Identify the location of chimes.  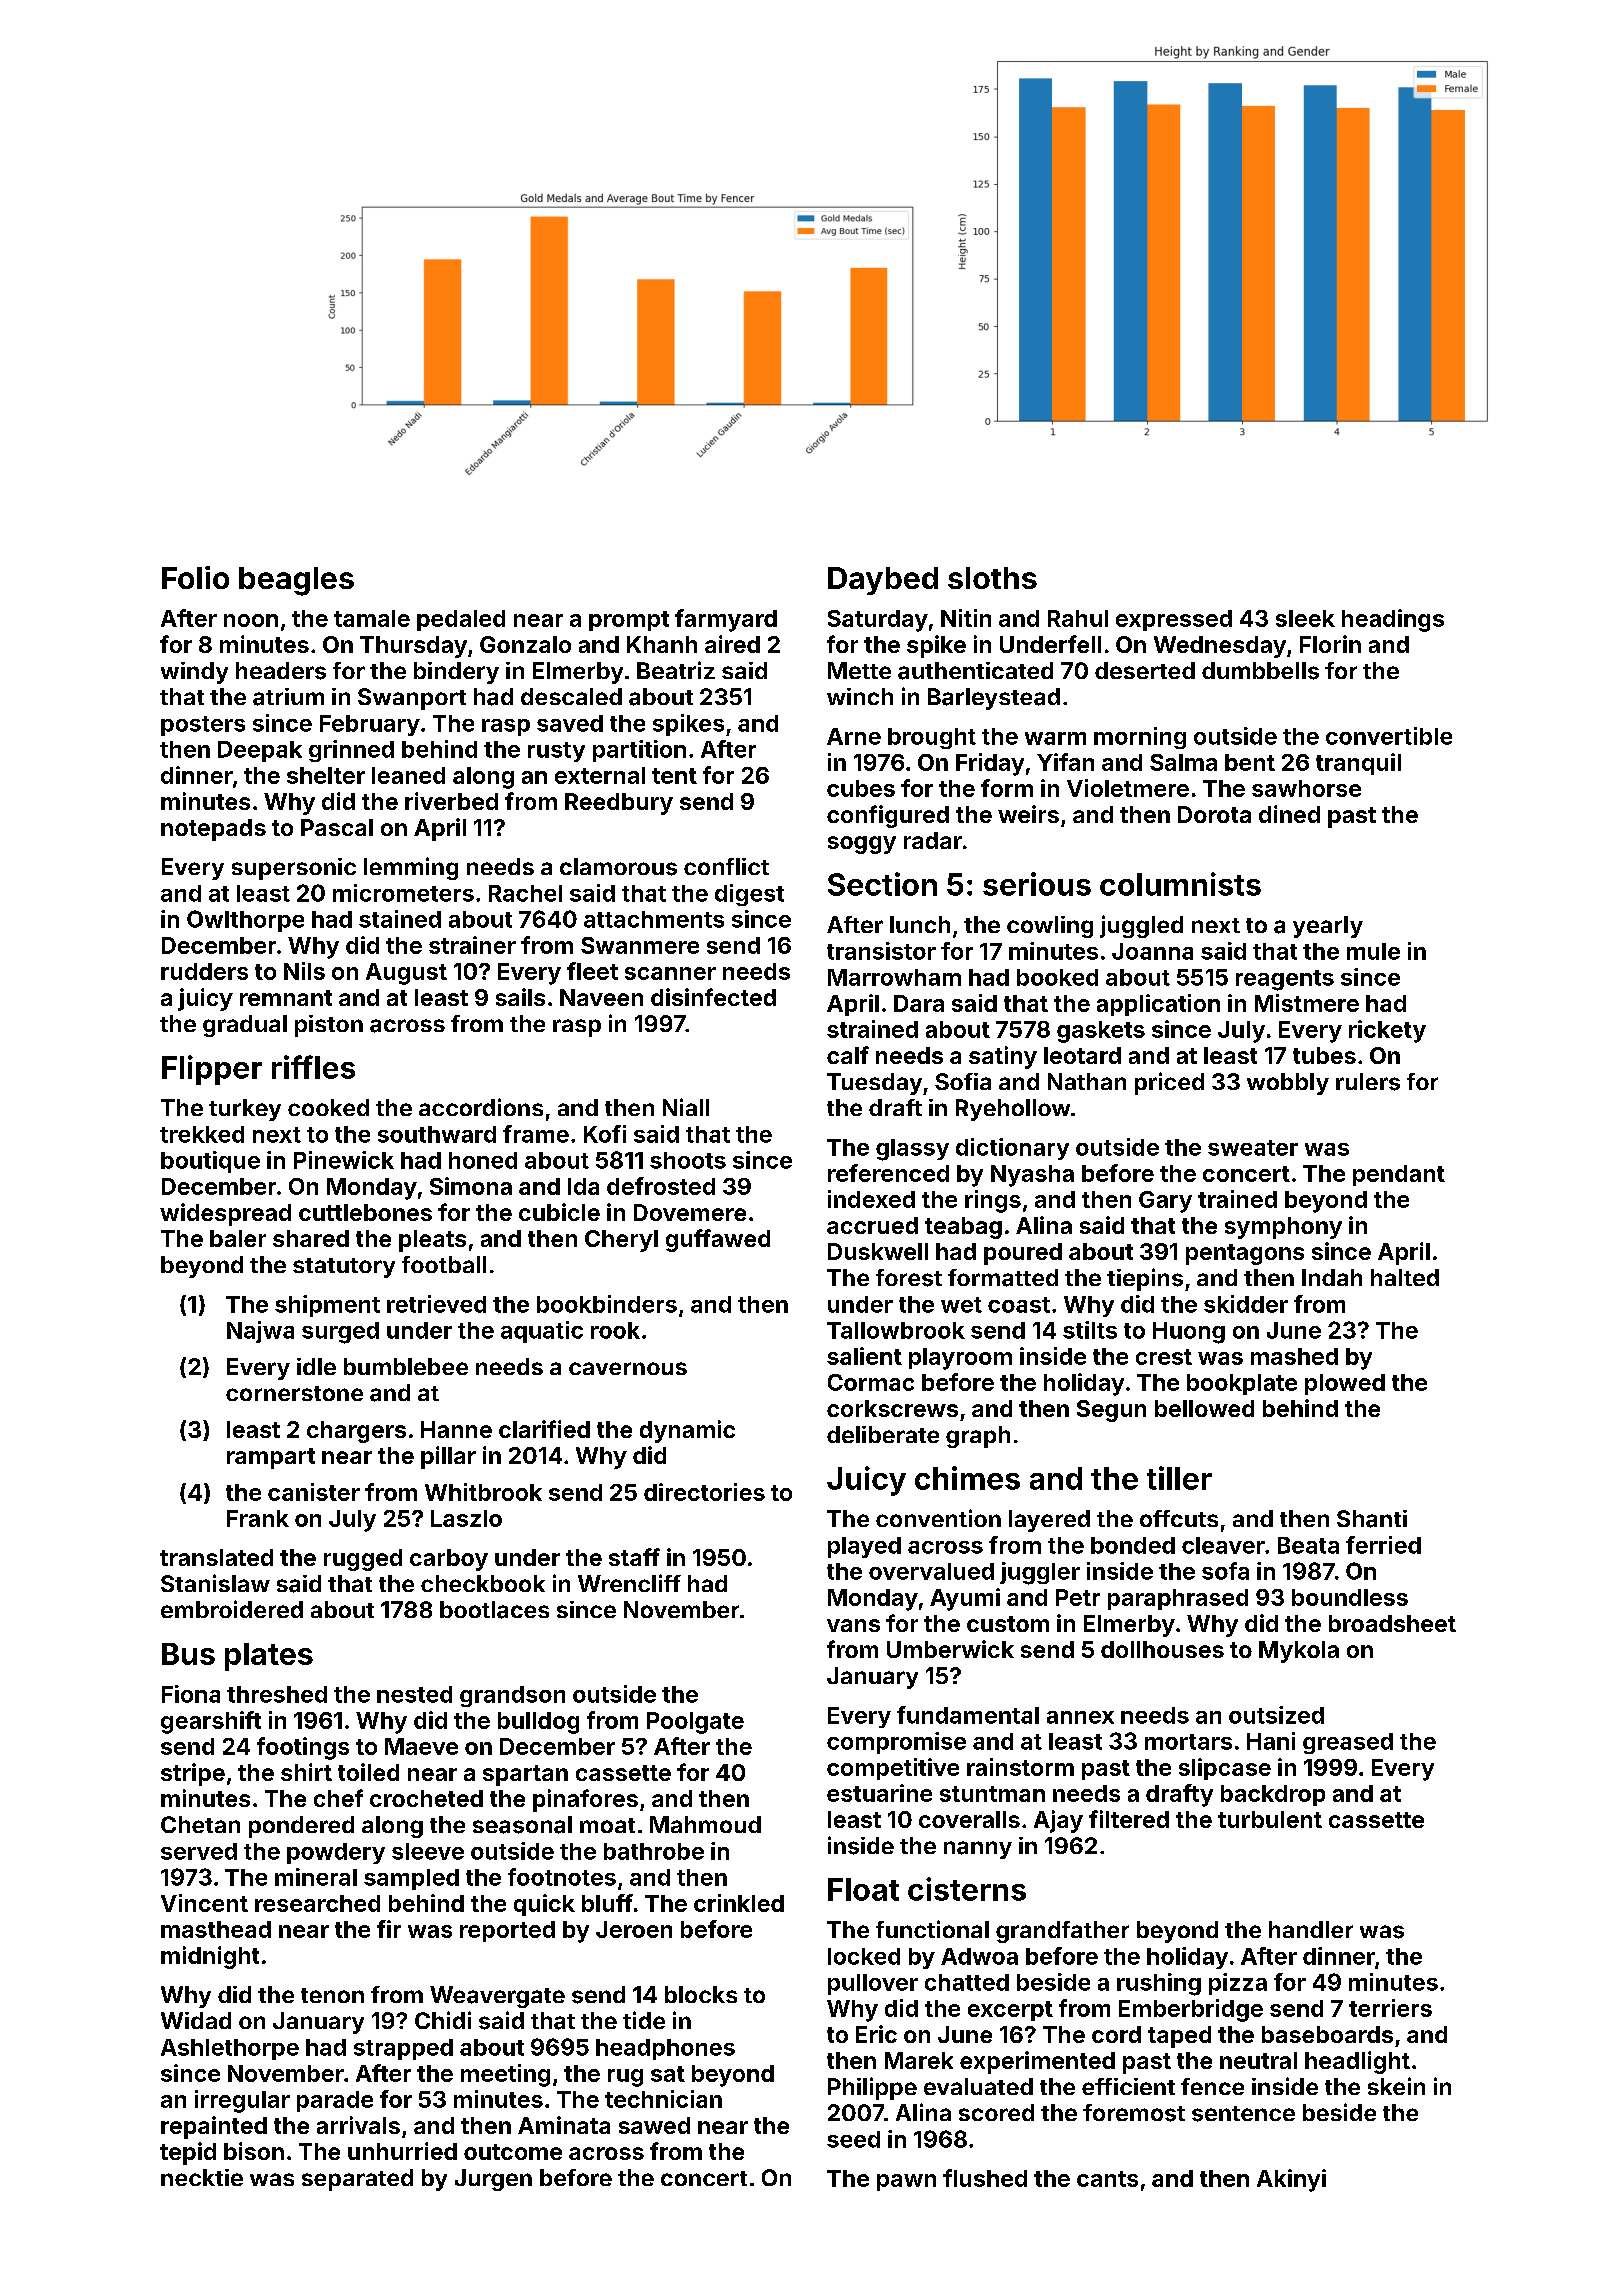
(967, 1478).
